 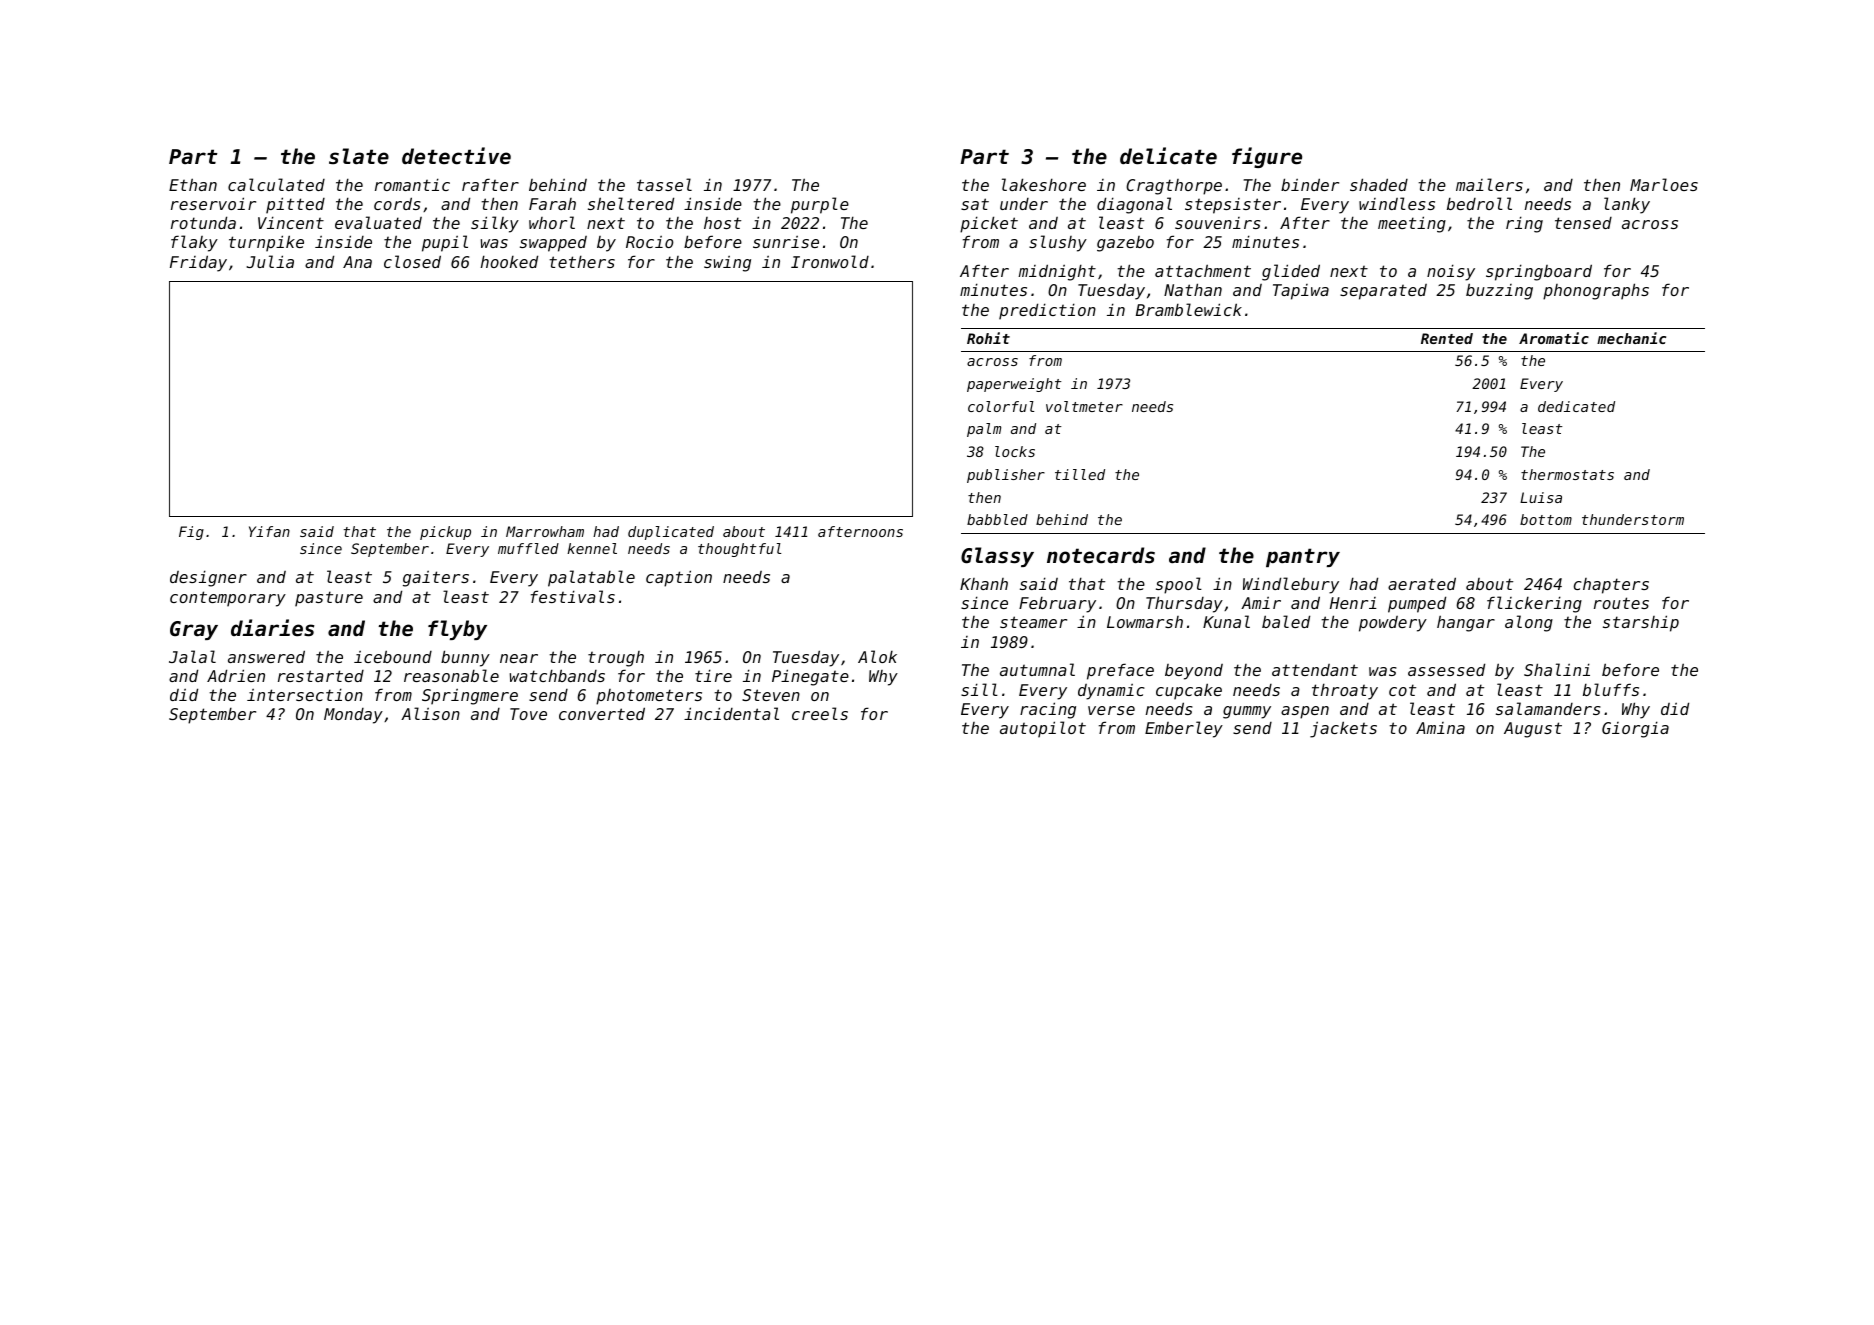 I want to click on contemporary, so click(x=228, y=599).
